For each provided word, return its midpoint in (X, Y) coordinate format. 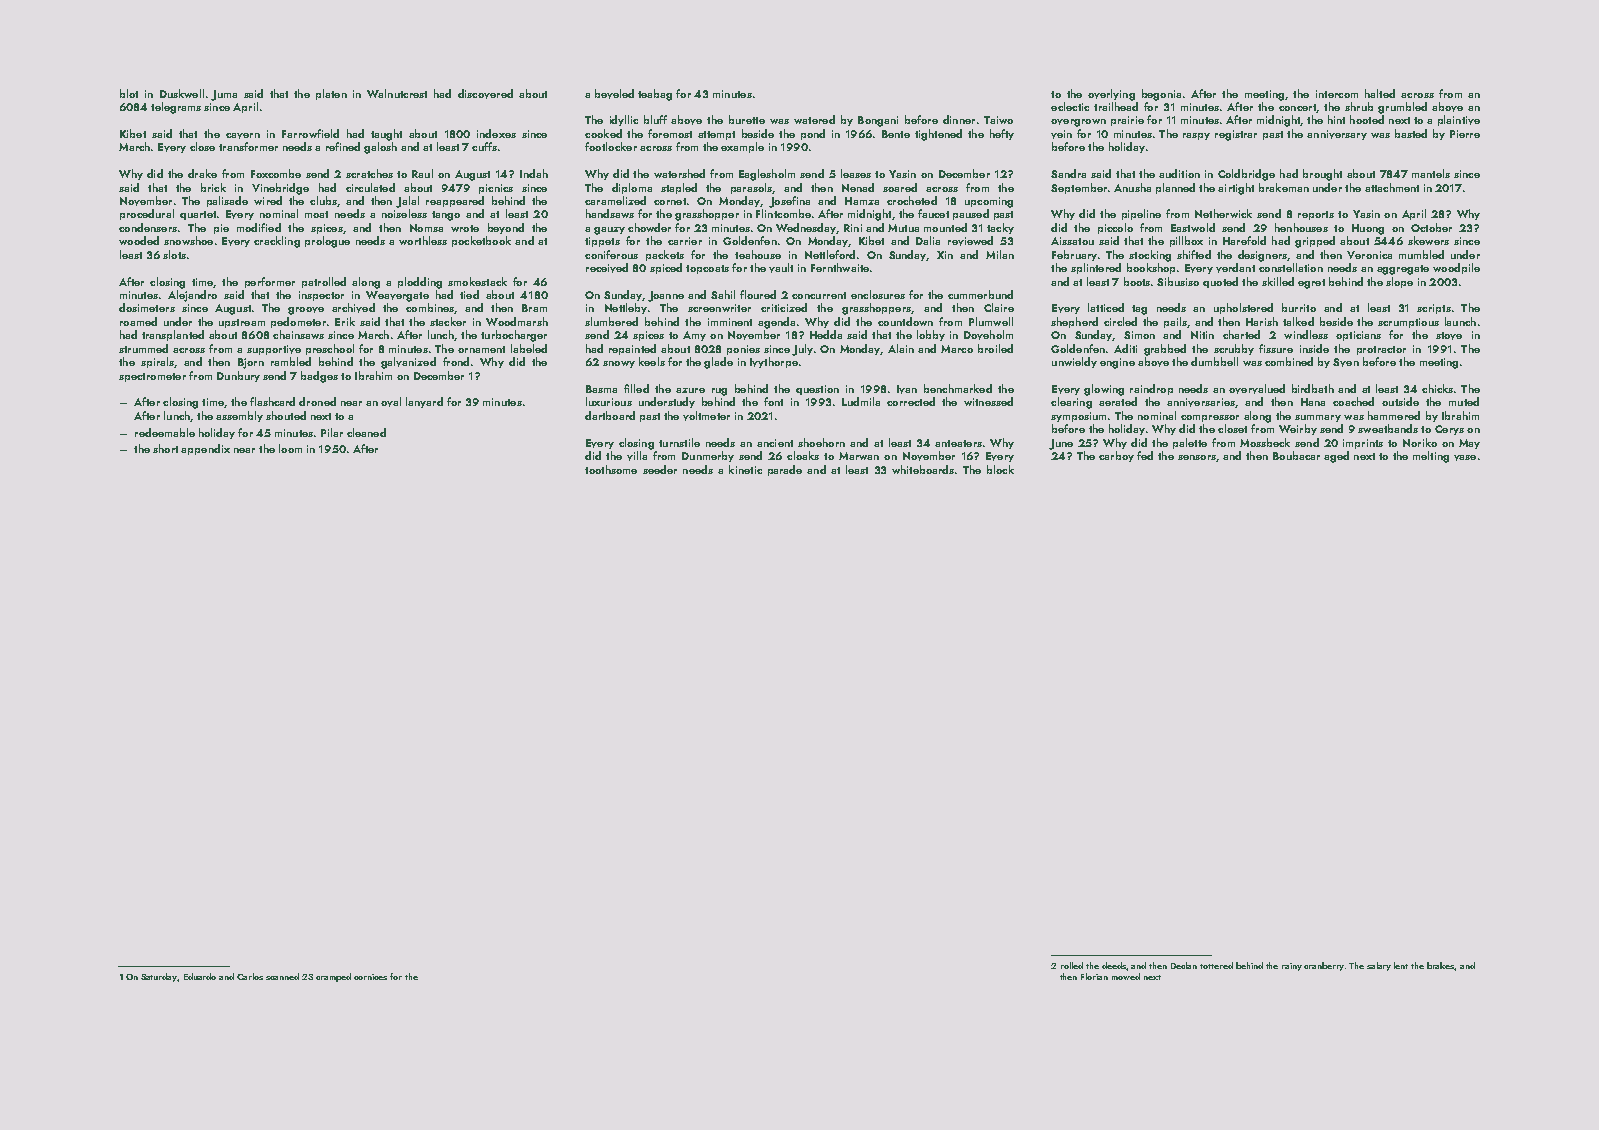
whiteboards (923, 469)
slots (174, 254)
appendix (205, 449)
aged (1336, 457)
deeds (1114, 966)
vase (1465, 458)
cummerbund (980, 294)
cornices (370, 977)
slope (1399, 282)
